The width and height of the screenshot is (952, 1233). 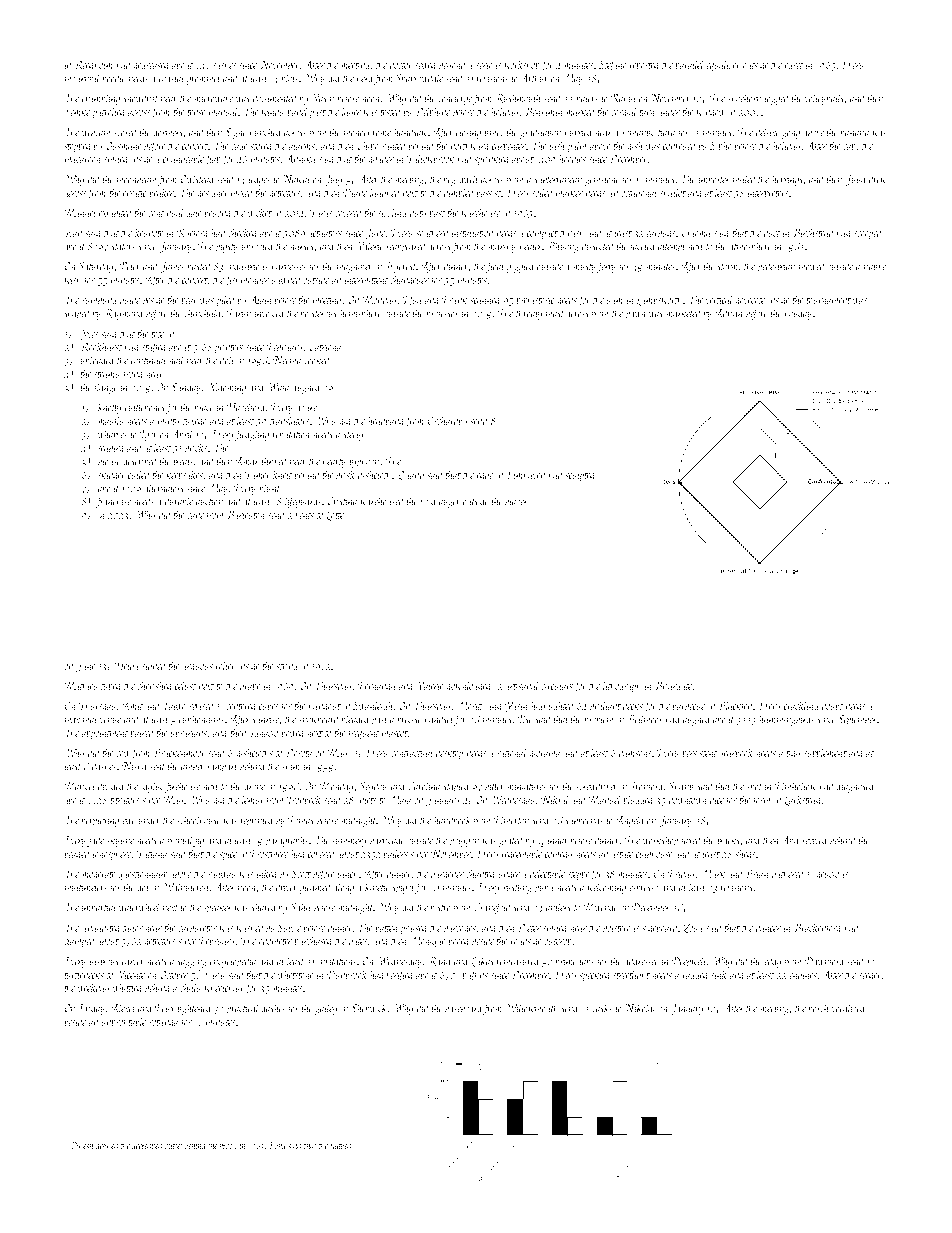 I want to click on outlet, so click(x=174, y=1145).
